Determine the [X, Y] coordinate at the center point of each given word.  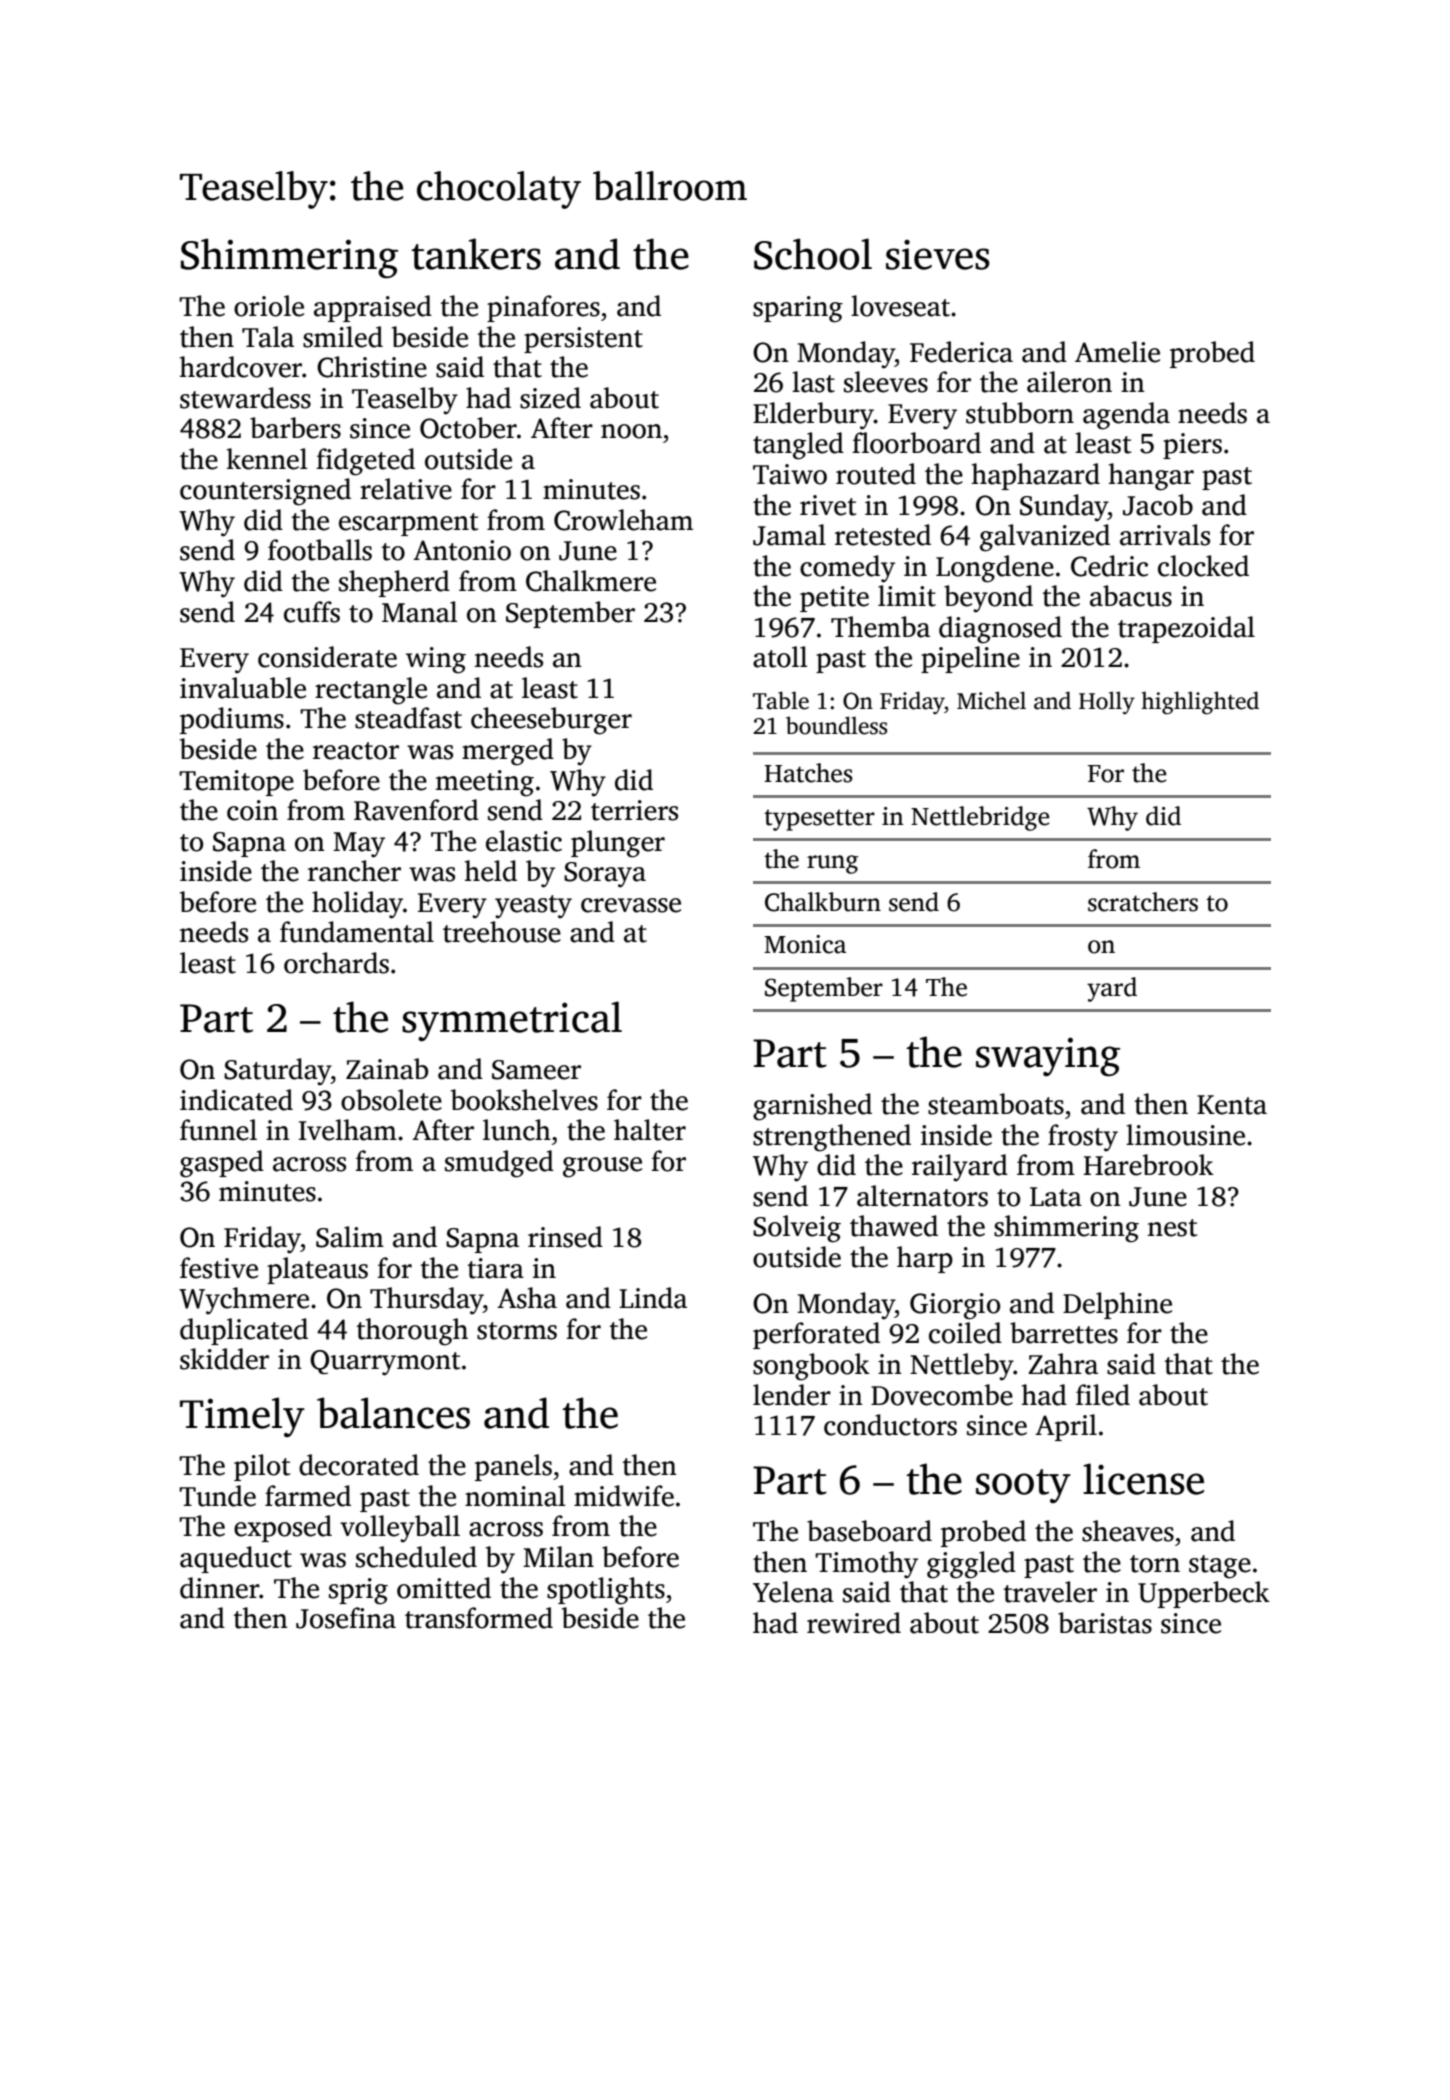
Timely [242, 1417]
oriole [269, 306]
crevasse [631, 905]
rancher [354, 871]
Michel [991, 700]
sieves [938, 254]
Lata [1056, 1197]
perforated [816, 1335]
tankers [476, 254]
